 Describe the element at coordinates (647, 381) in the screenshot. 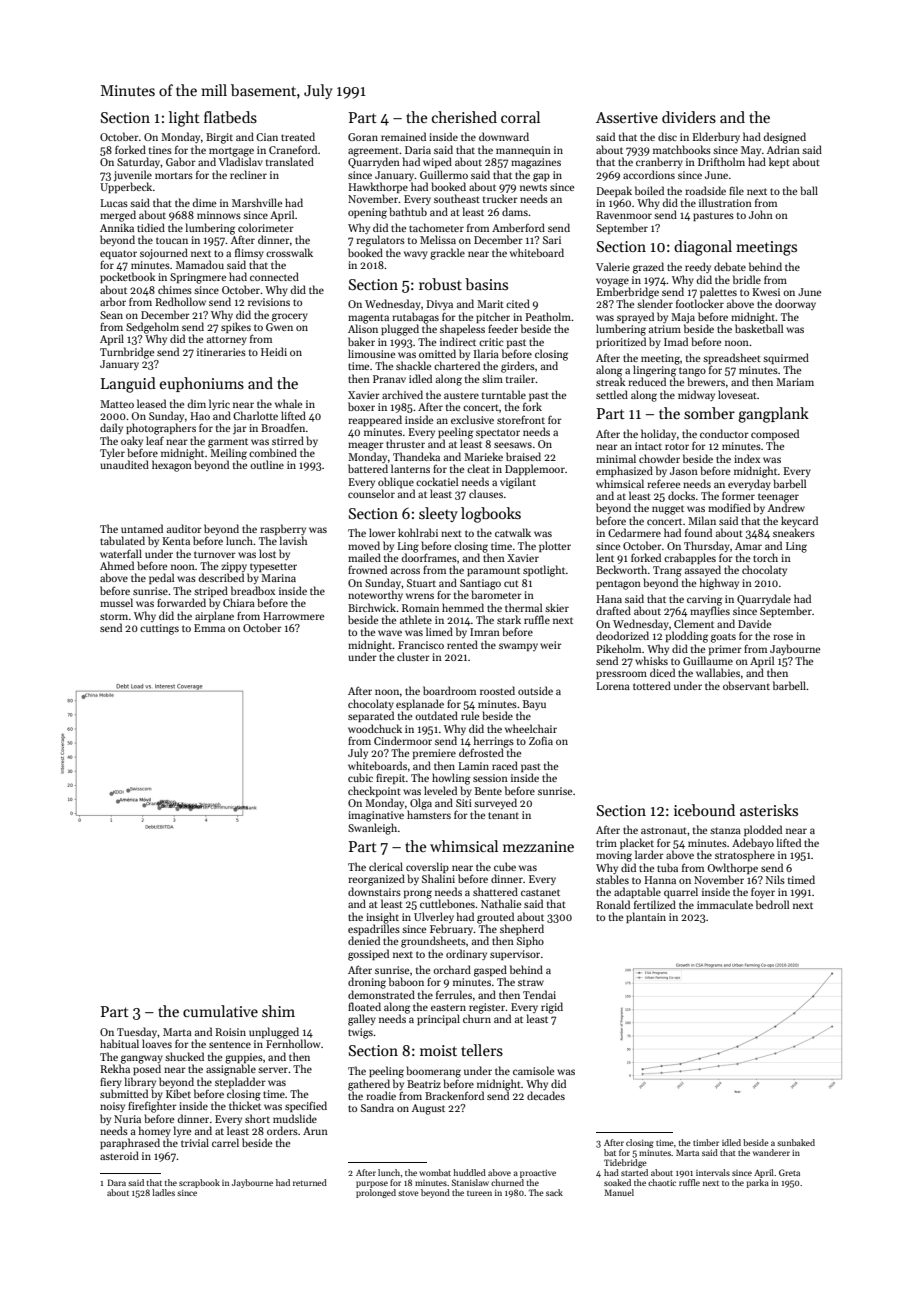

I see `reduced` at that location.
